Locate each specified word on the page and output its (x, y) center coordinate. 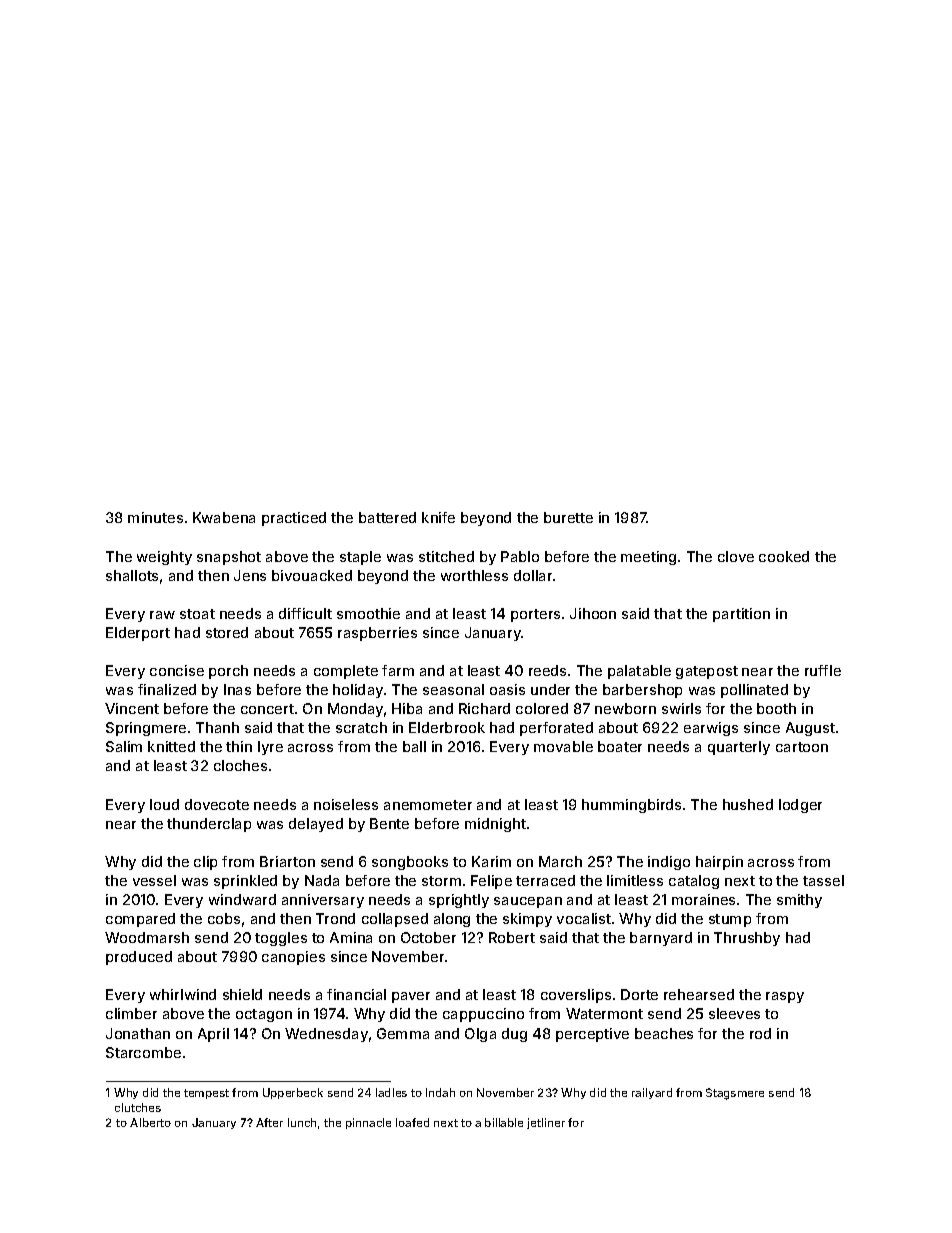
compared (140, 920)
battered (387, 517)
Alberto (150, 1122)
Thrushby (747, 939)
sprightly (459, 901)
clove (736, 556)
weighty (164, 558)
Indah (440, 1092)
